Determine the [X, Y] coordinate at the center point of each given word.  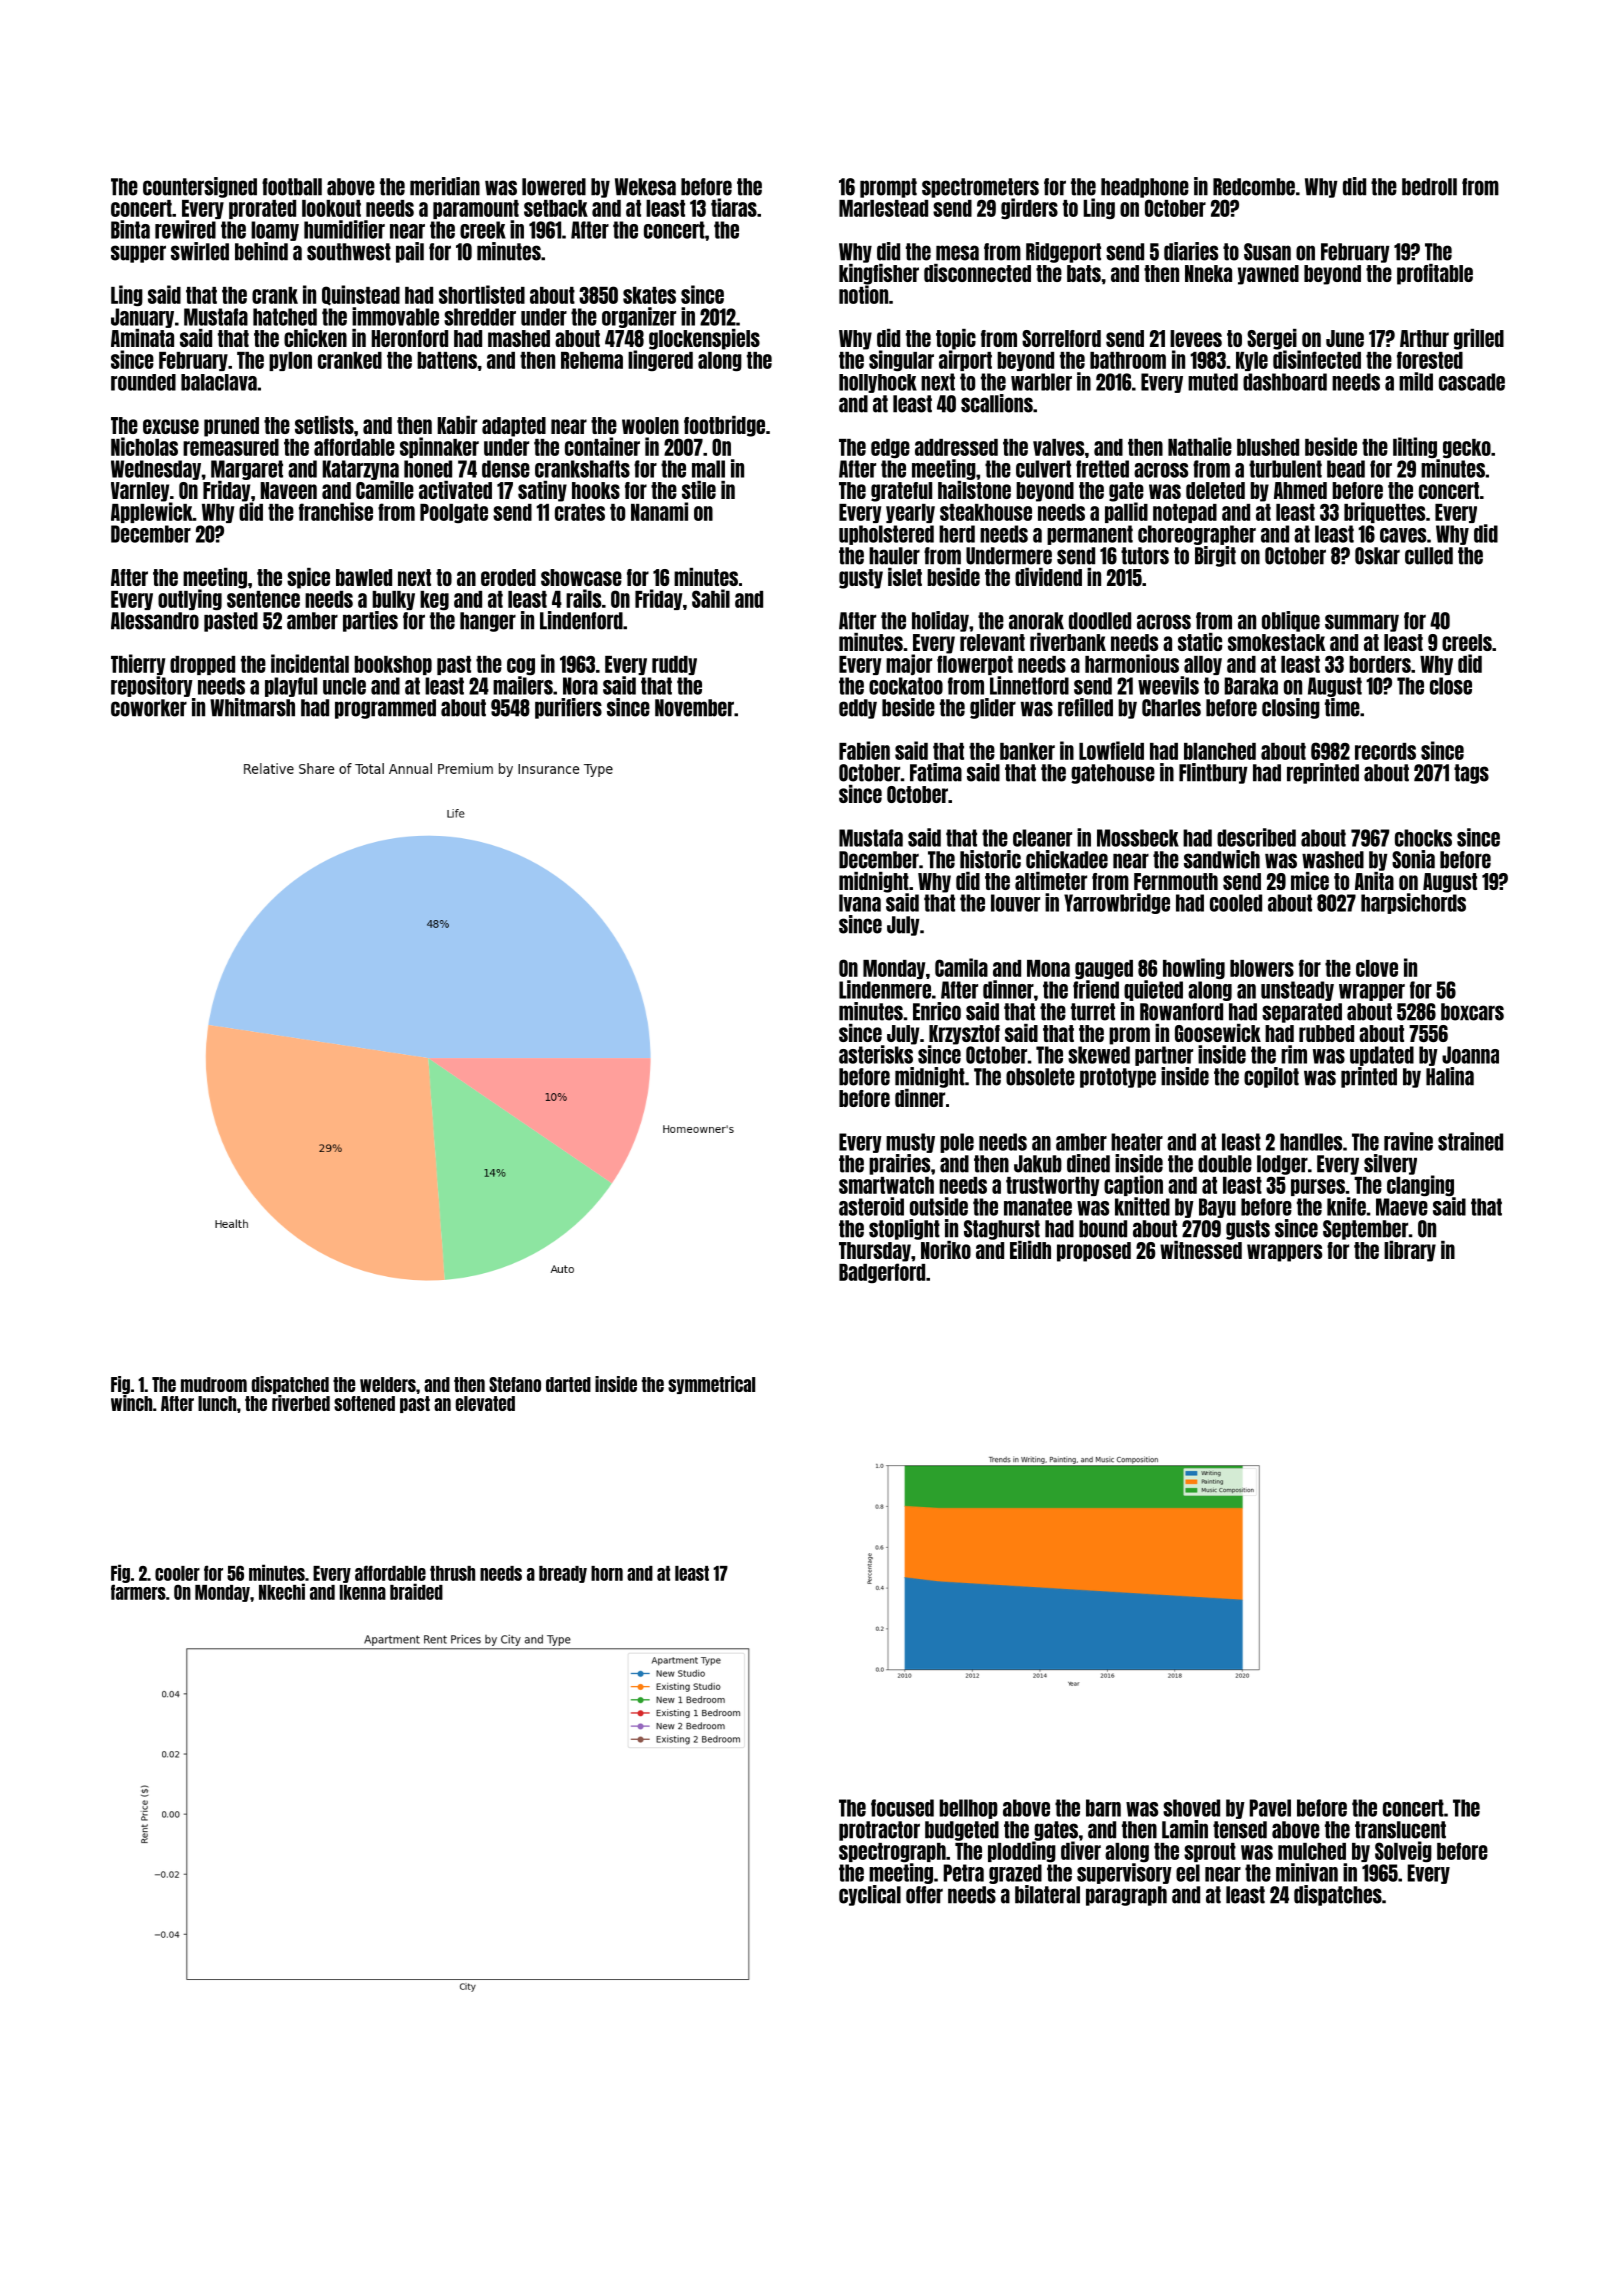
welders [388, 1384]
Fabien [864, 750]
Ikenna [363, 1592]
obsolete [1040, 1077]
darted [568, 1384]
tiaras [734, 207]
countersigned [200, 187]
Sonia [1413, 859]
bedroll [1429, 187]
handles [1311, 1142]
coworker [149, 708]
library [1410, 1251]
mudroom [214, 1384]
